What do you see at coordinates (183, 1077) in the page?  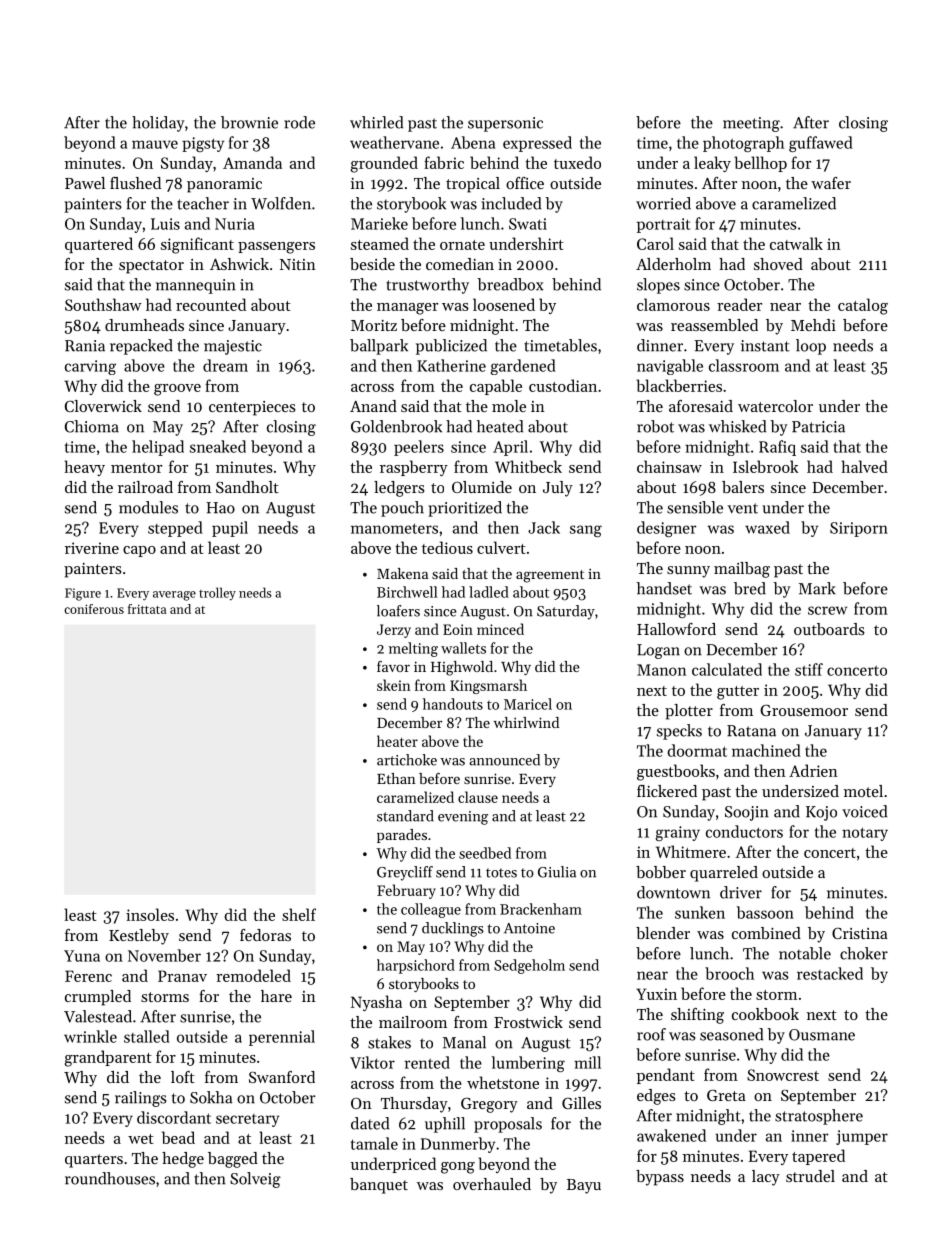 I see `loft` at bounding box center [183, 1077].
